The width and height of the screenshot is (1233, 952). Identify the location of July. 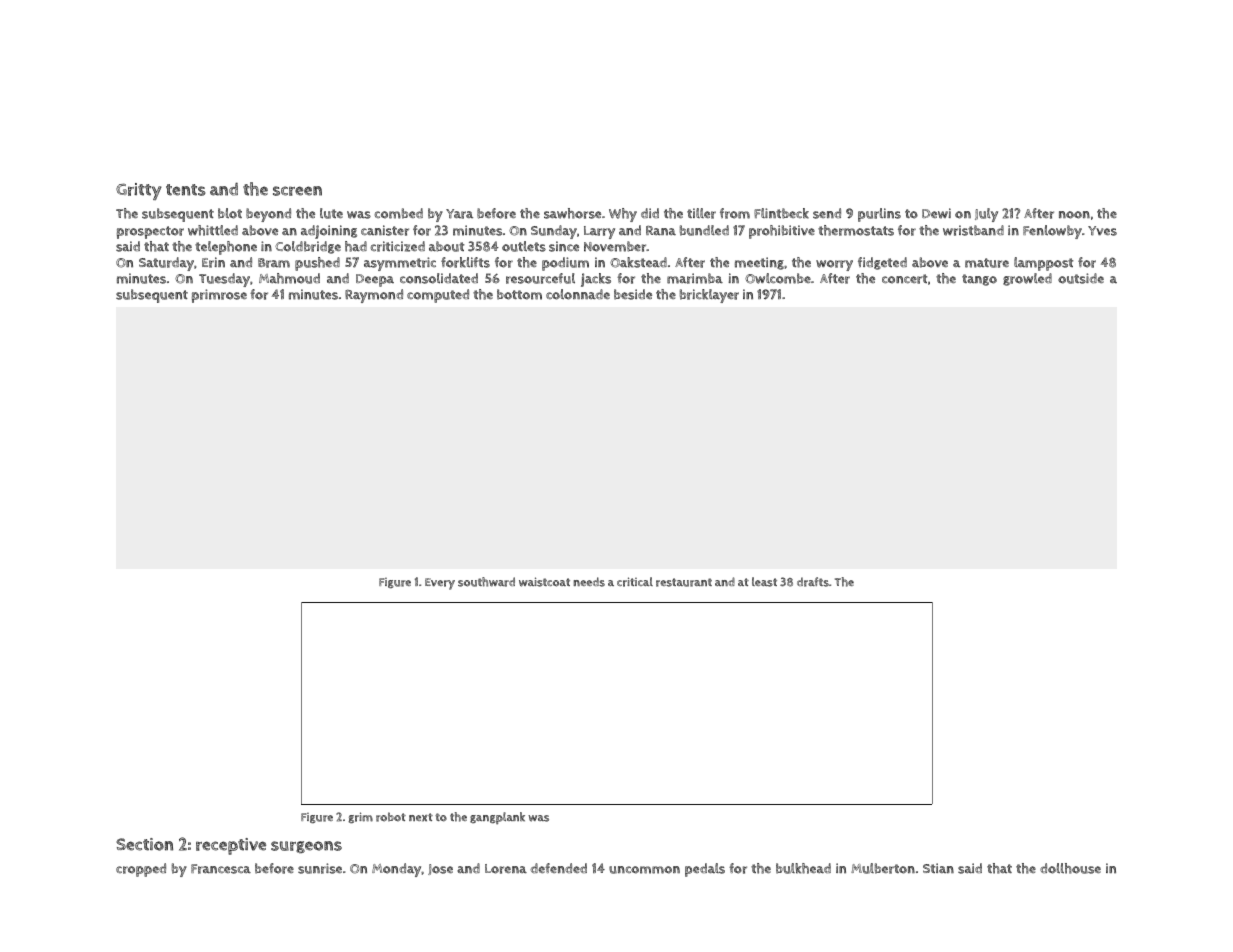
(986, 215).
